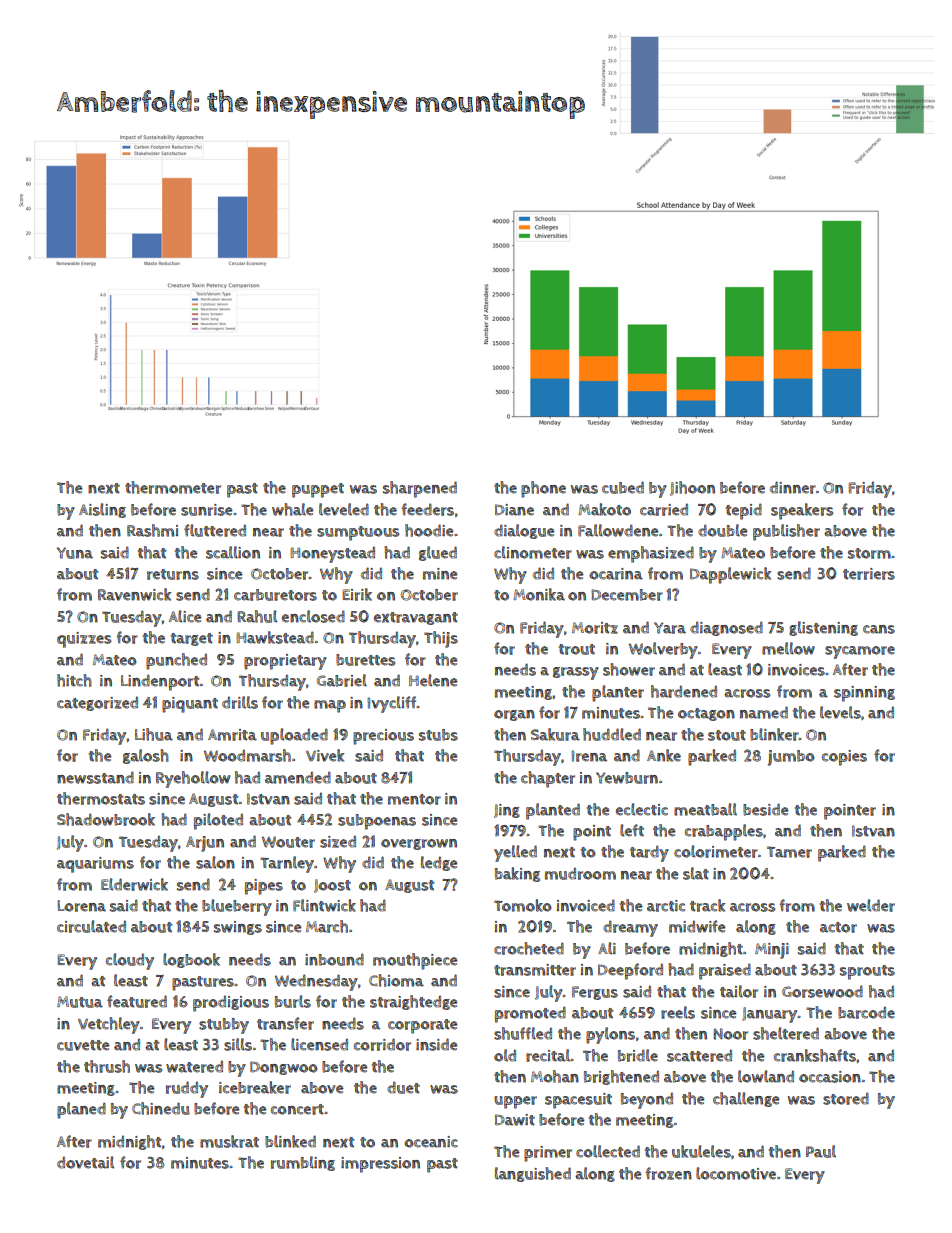  What do you see at coordinates (727, 735) in the screenshot?
I see `stout` at bounding box center [727, 735].
